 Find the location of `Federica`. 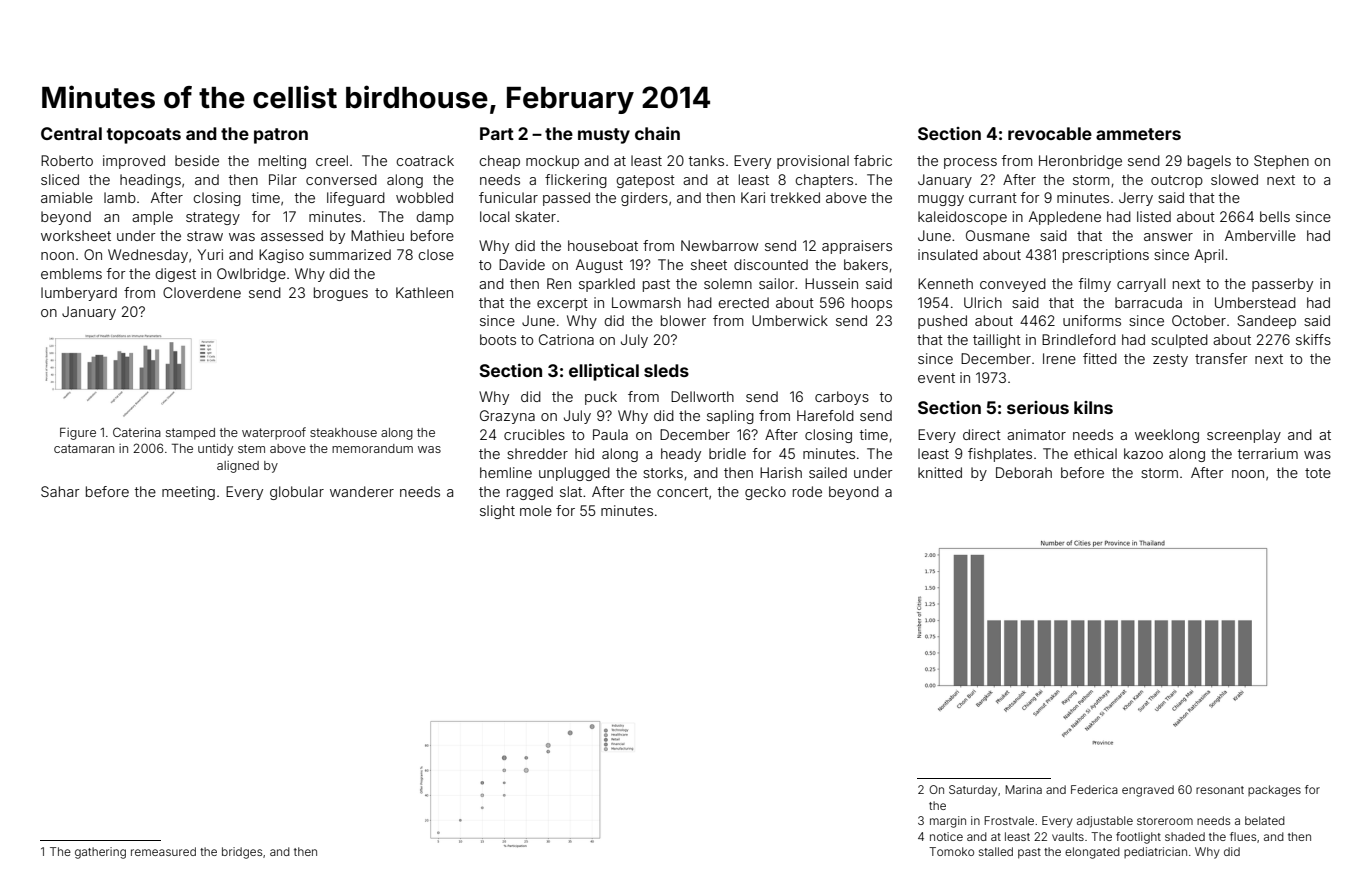

Federica is located at coordinates (1094, 789).
